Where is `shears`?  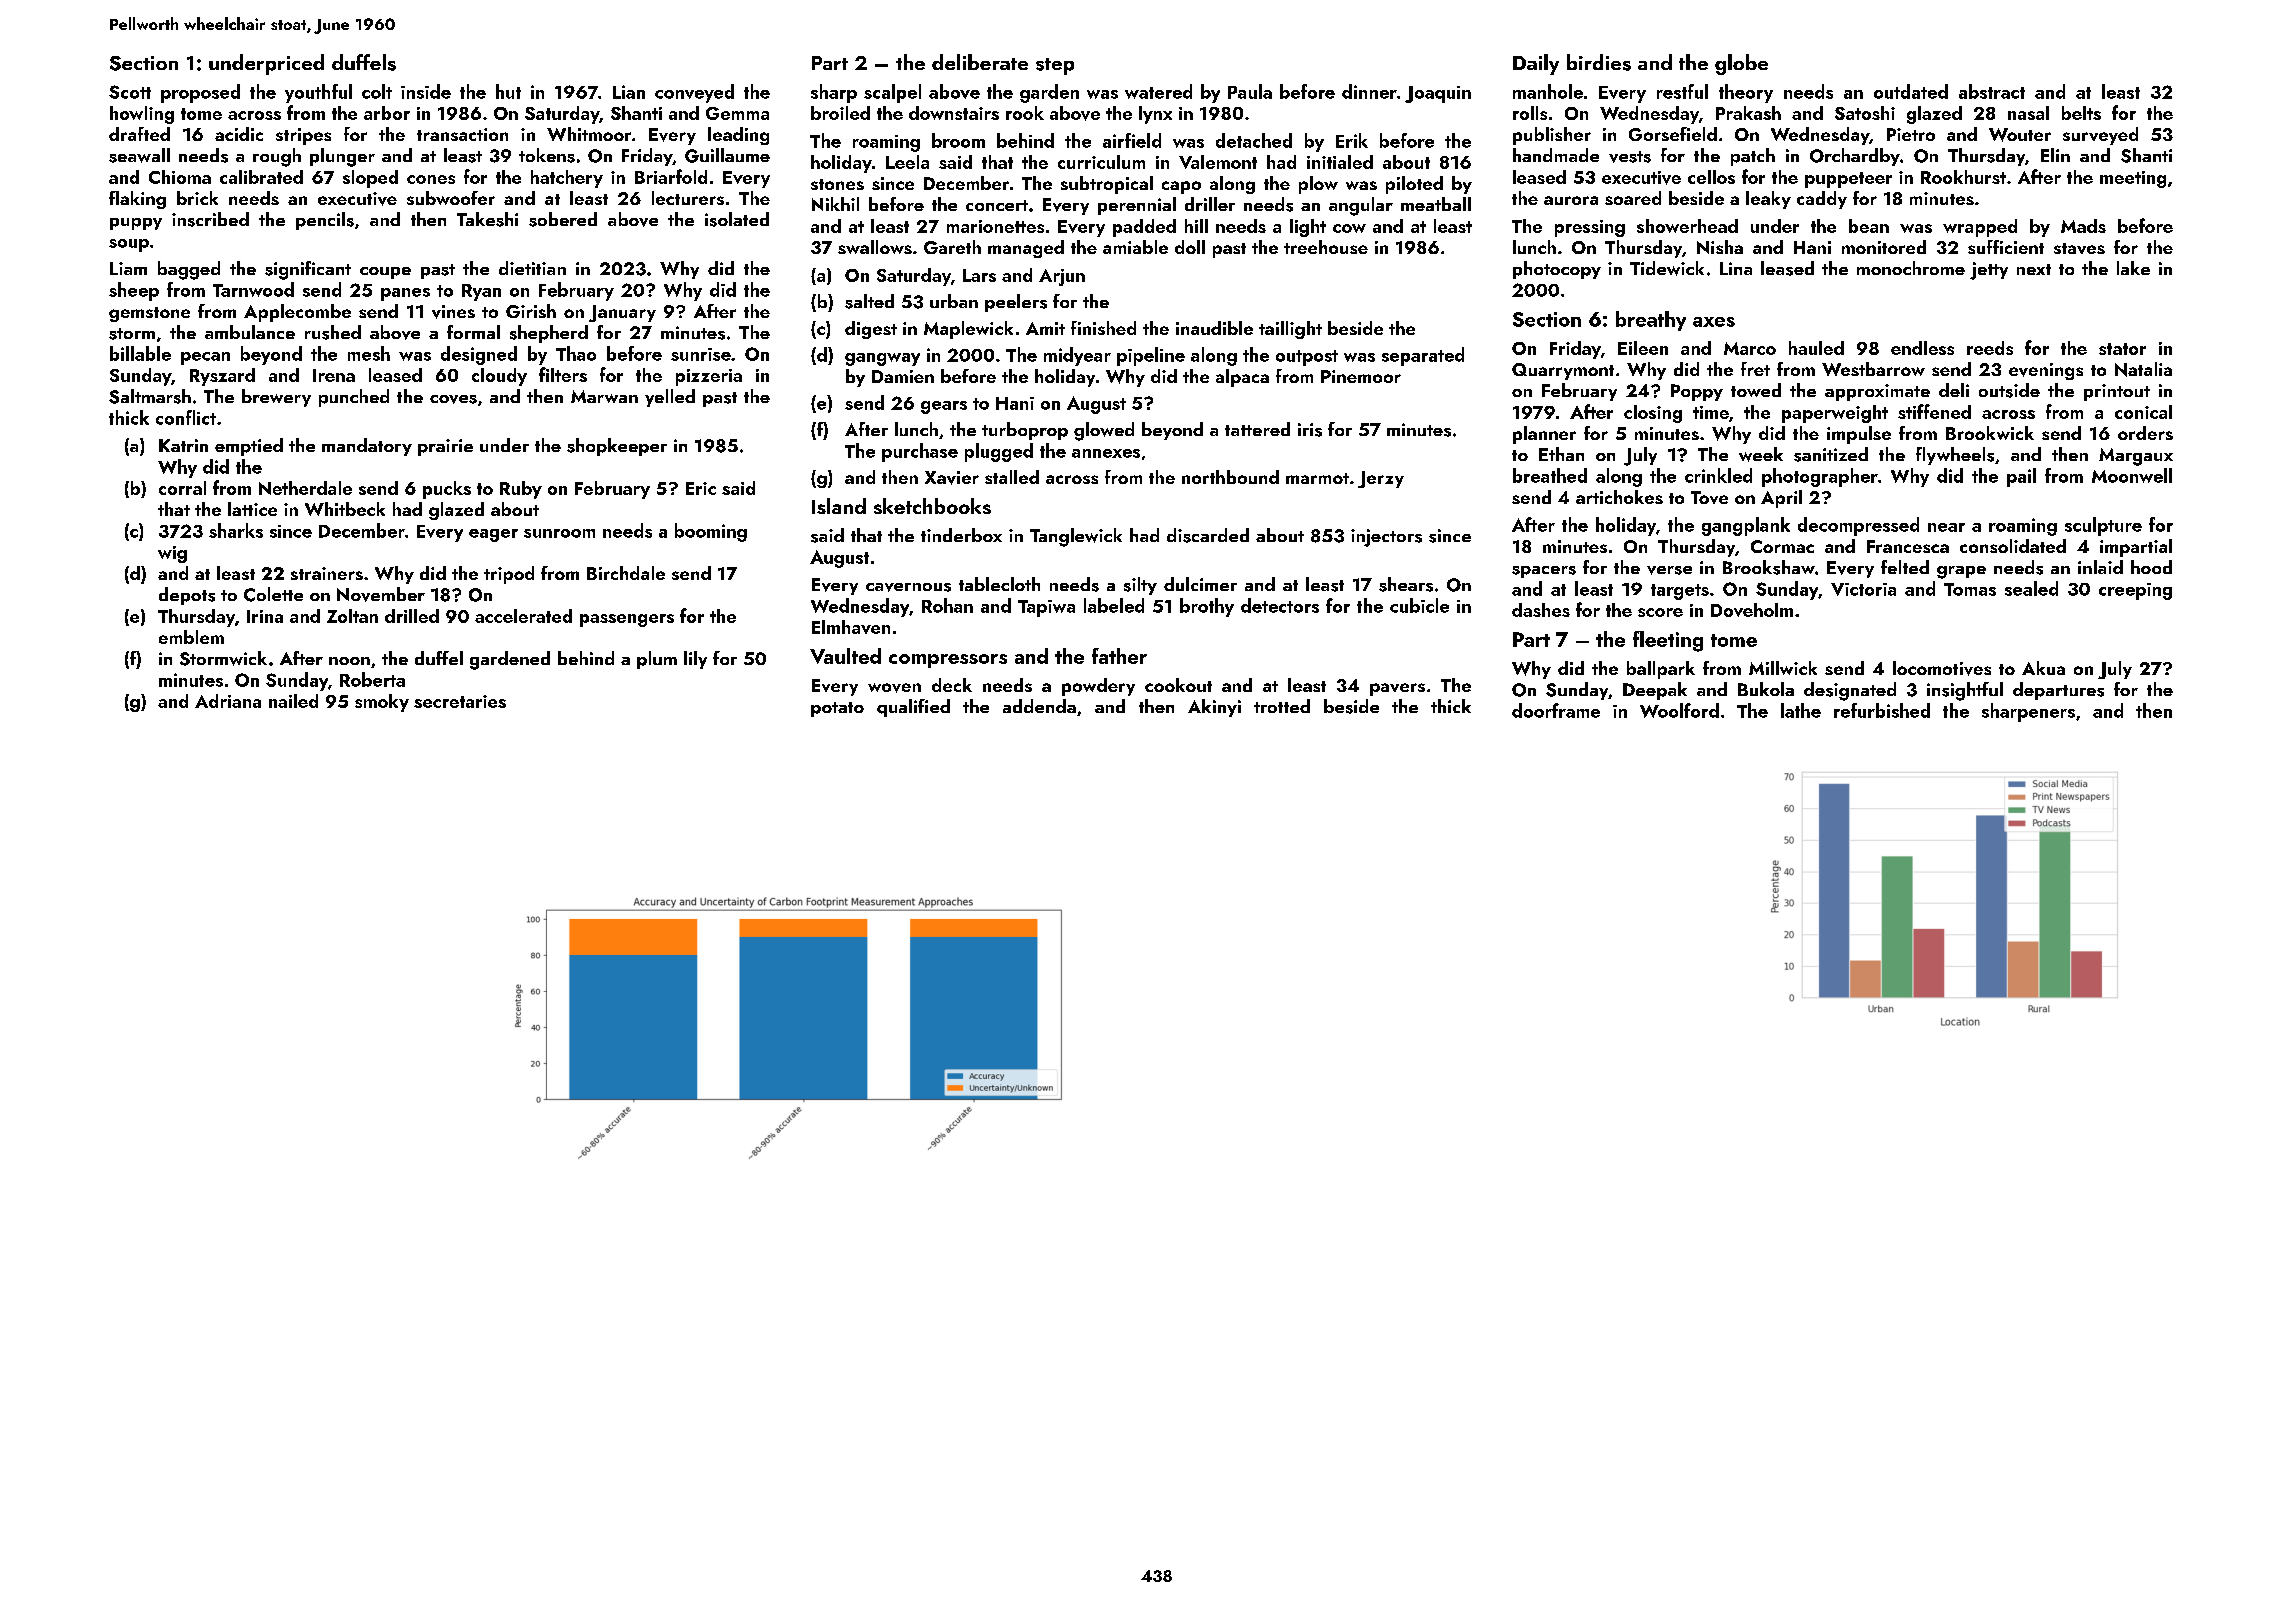 shears is located at coordinates (1406, 584).
